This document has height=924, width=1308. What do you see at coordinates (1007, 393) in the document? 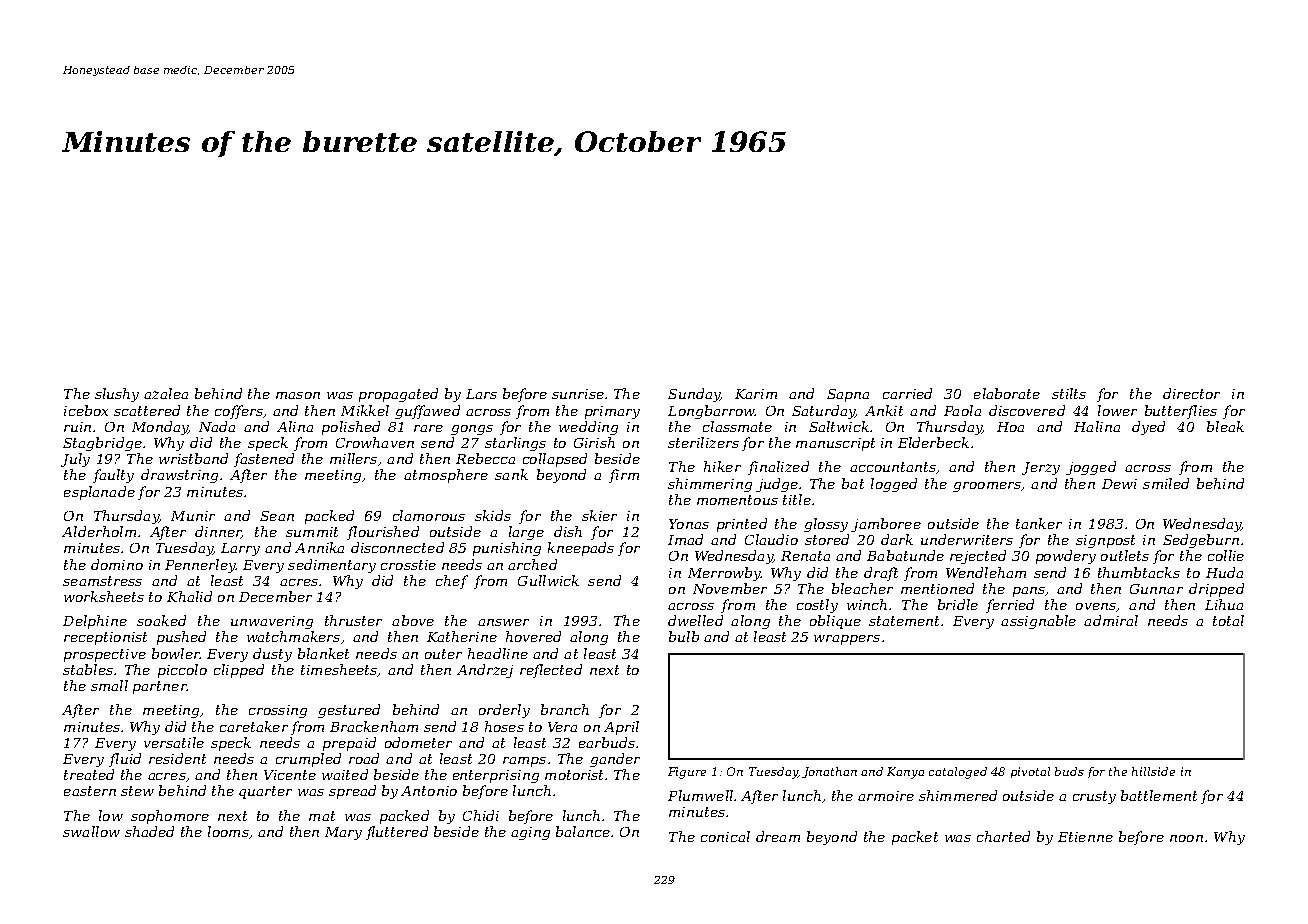
I see `elaborate` at bounding box center [1007, 393].
